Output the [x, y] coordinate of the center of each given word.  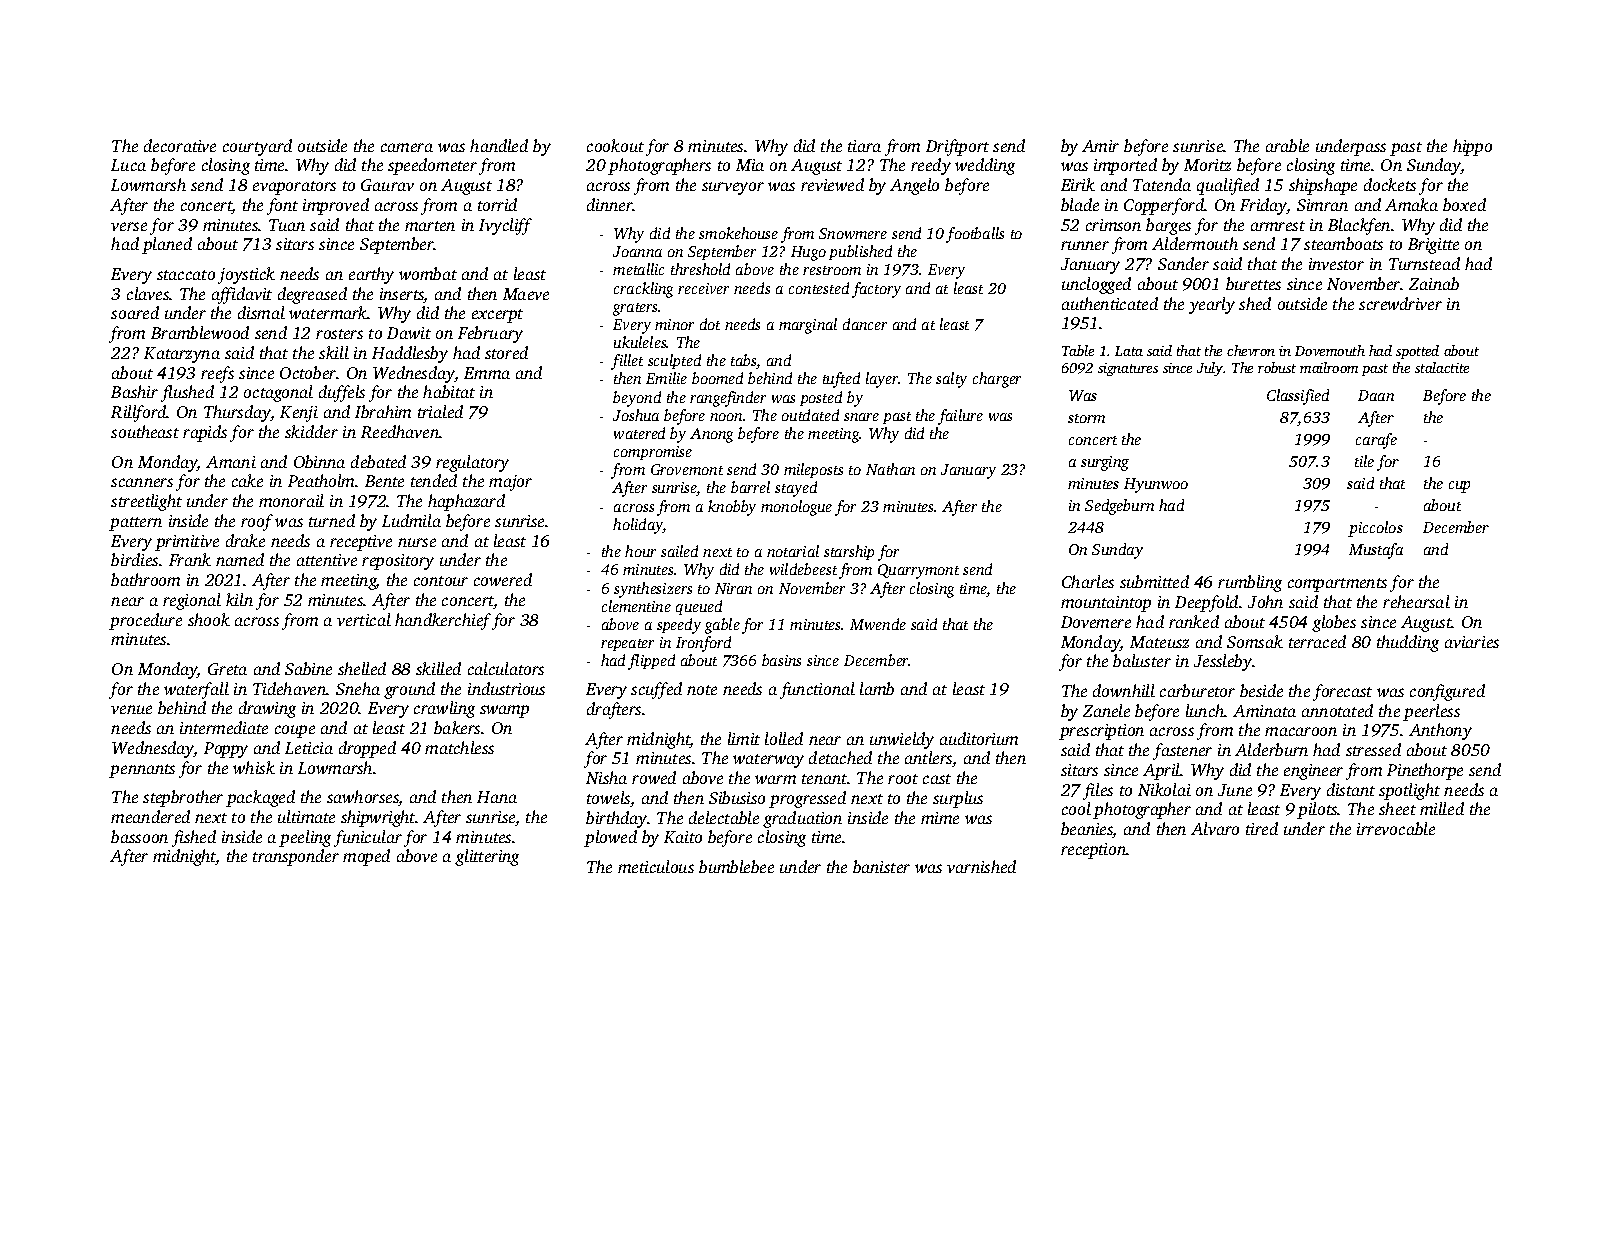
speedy [679, 626]
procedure [145, 621]
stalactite [1442, 367]
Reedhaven [400, 431]
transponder [296, 857]
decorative [180, 145]
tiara [864, 146]
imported [1125, 166]
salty [951, 380]
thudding [1408, 643]
